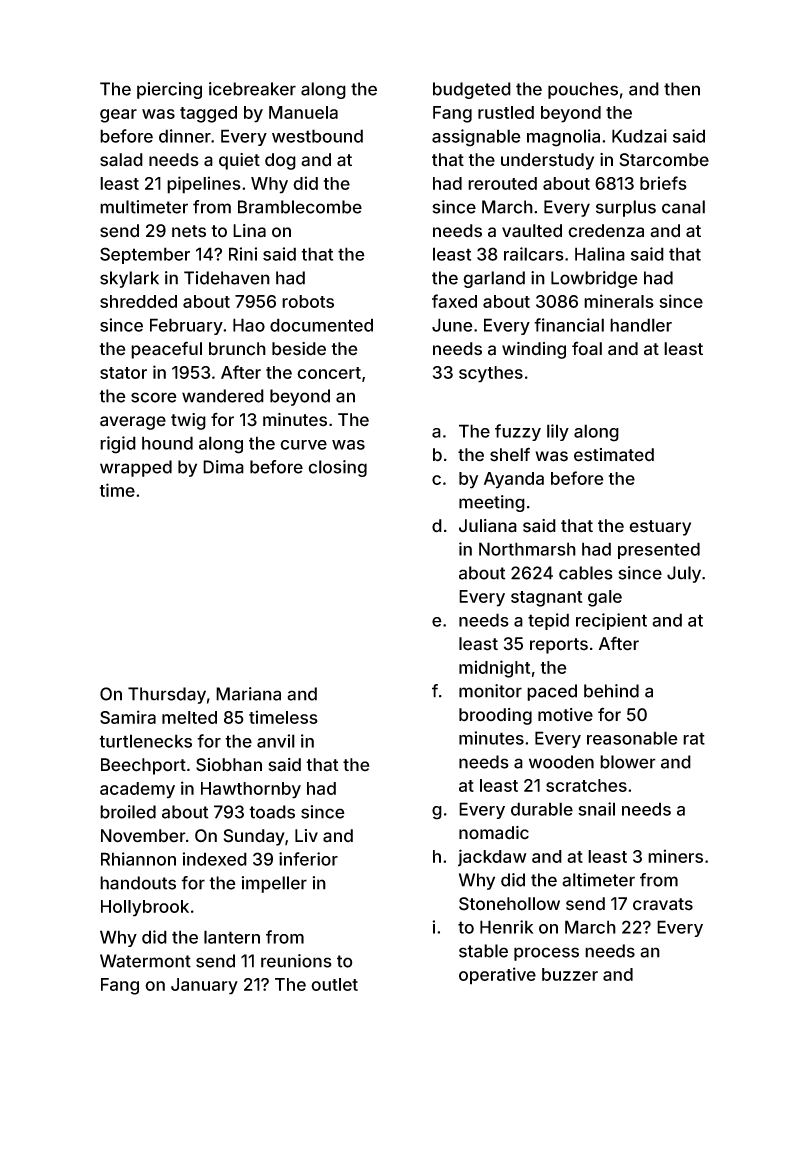 The width and height of the screenshot is (810, 1149). I want to click on June, so click(452, 325).
